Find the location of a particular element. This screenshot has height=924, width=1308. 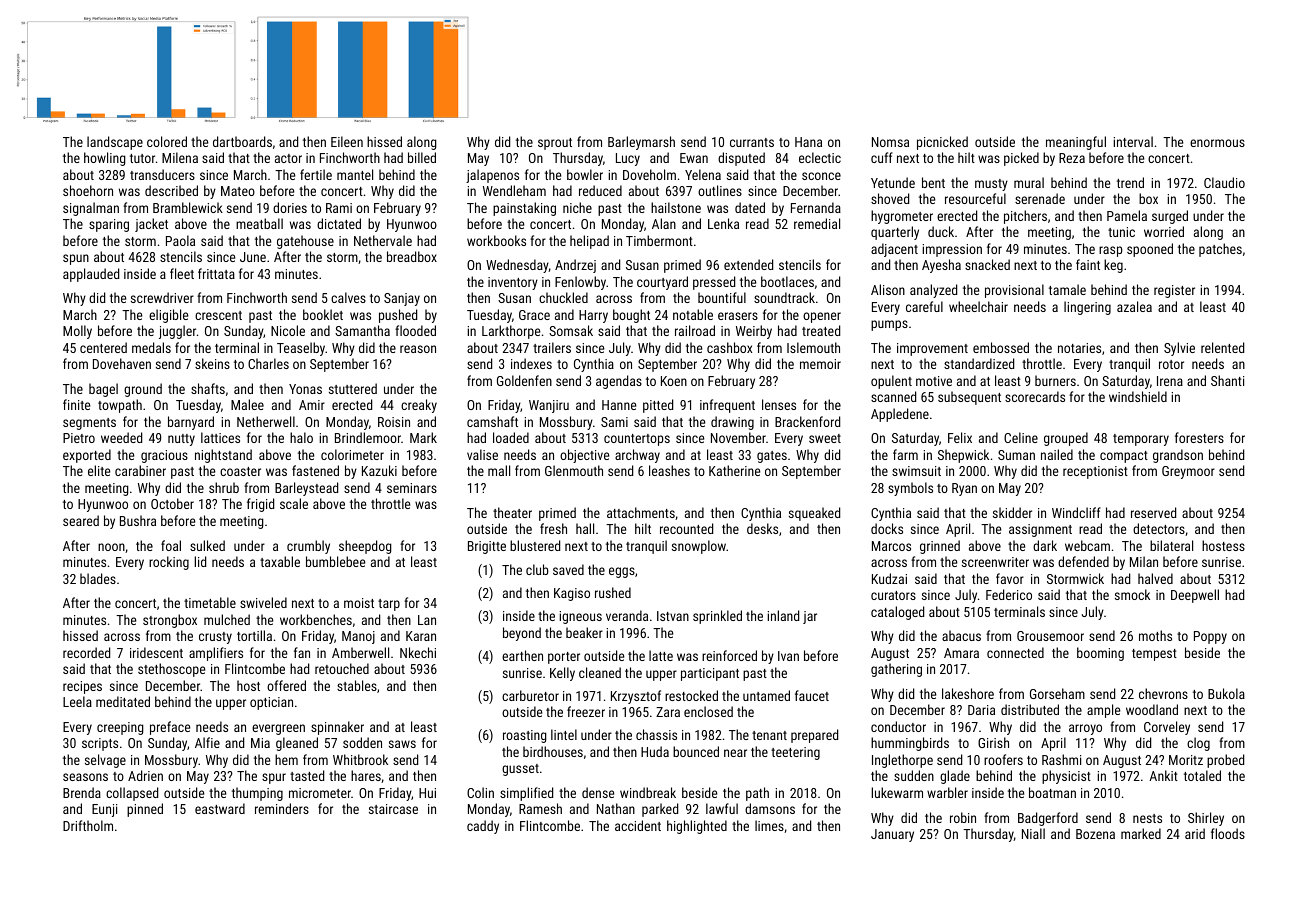

Katherine is located at coordinates (734, 470).
